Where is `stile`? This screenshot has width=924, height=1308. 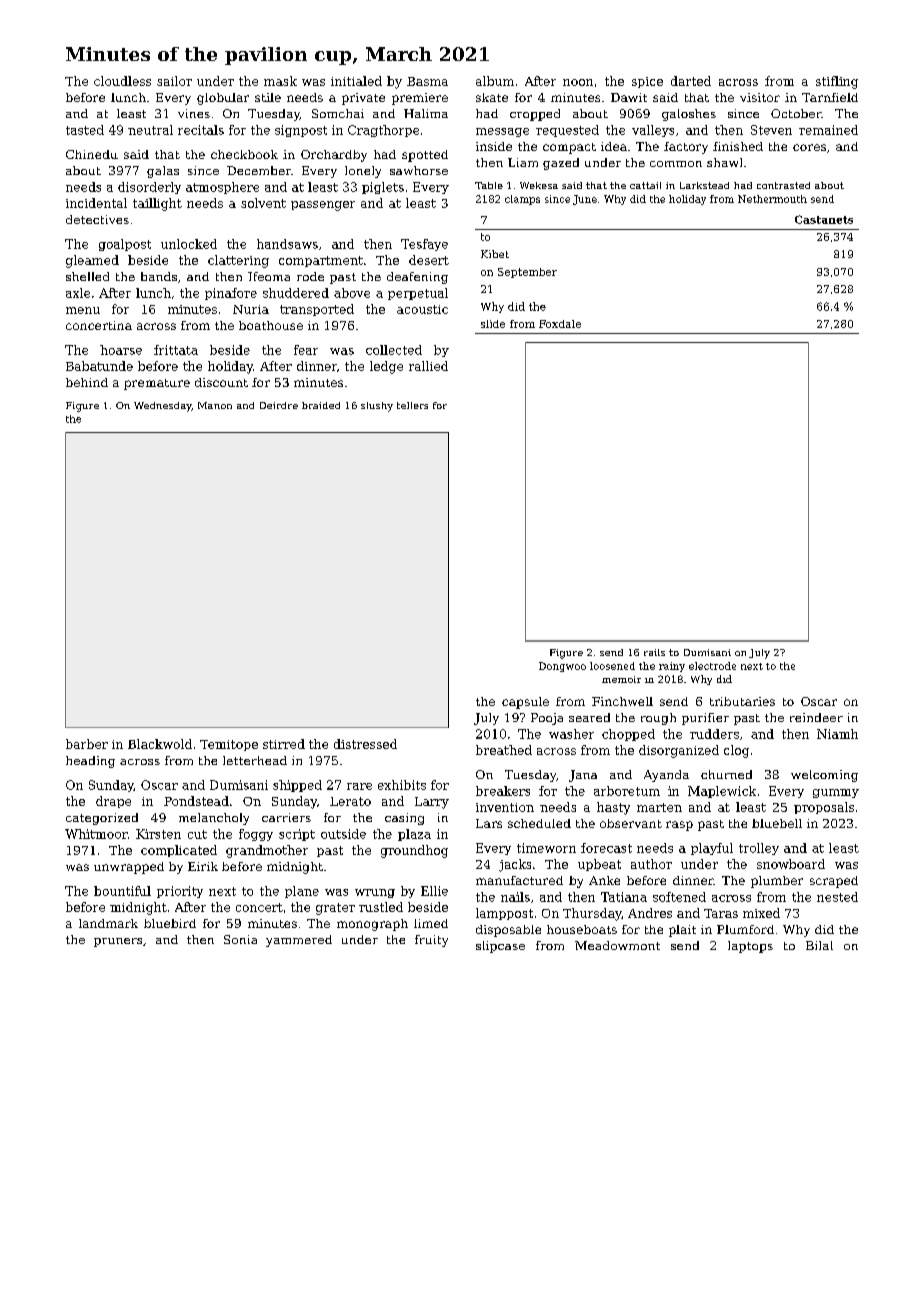 stile is located at coordinates (268, 97).
